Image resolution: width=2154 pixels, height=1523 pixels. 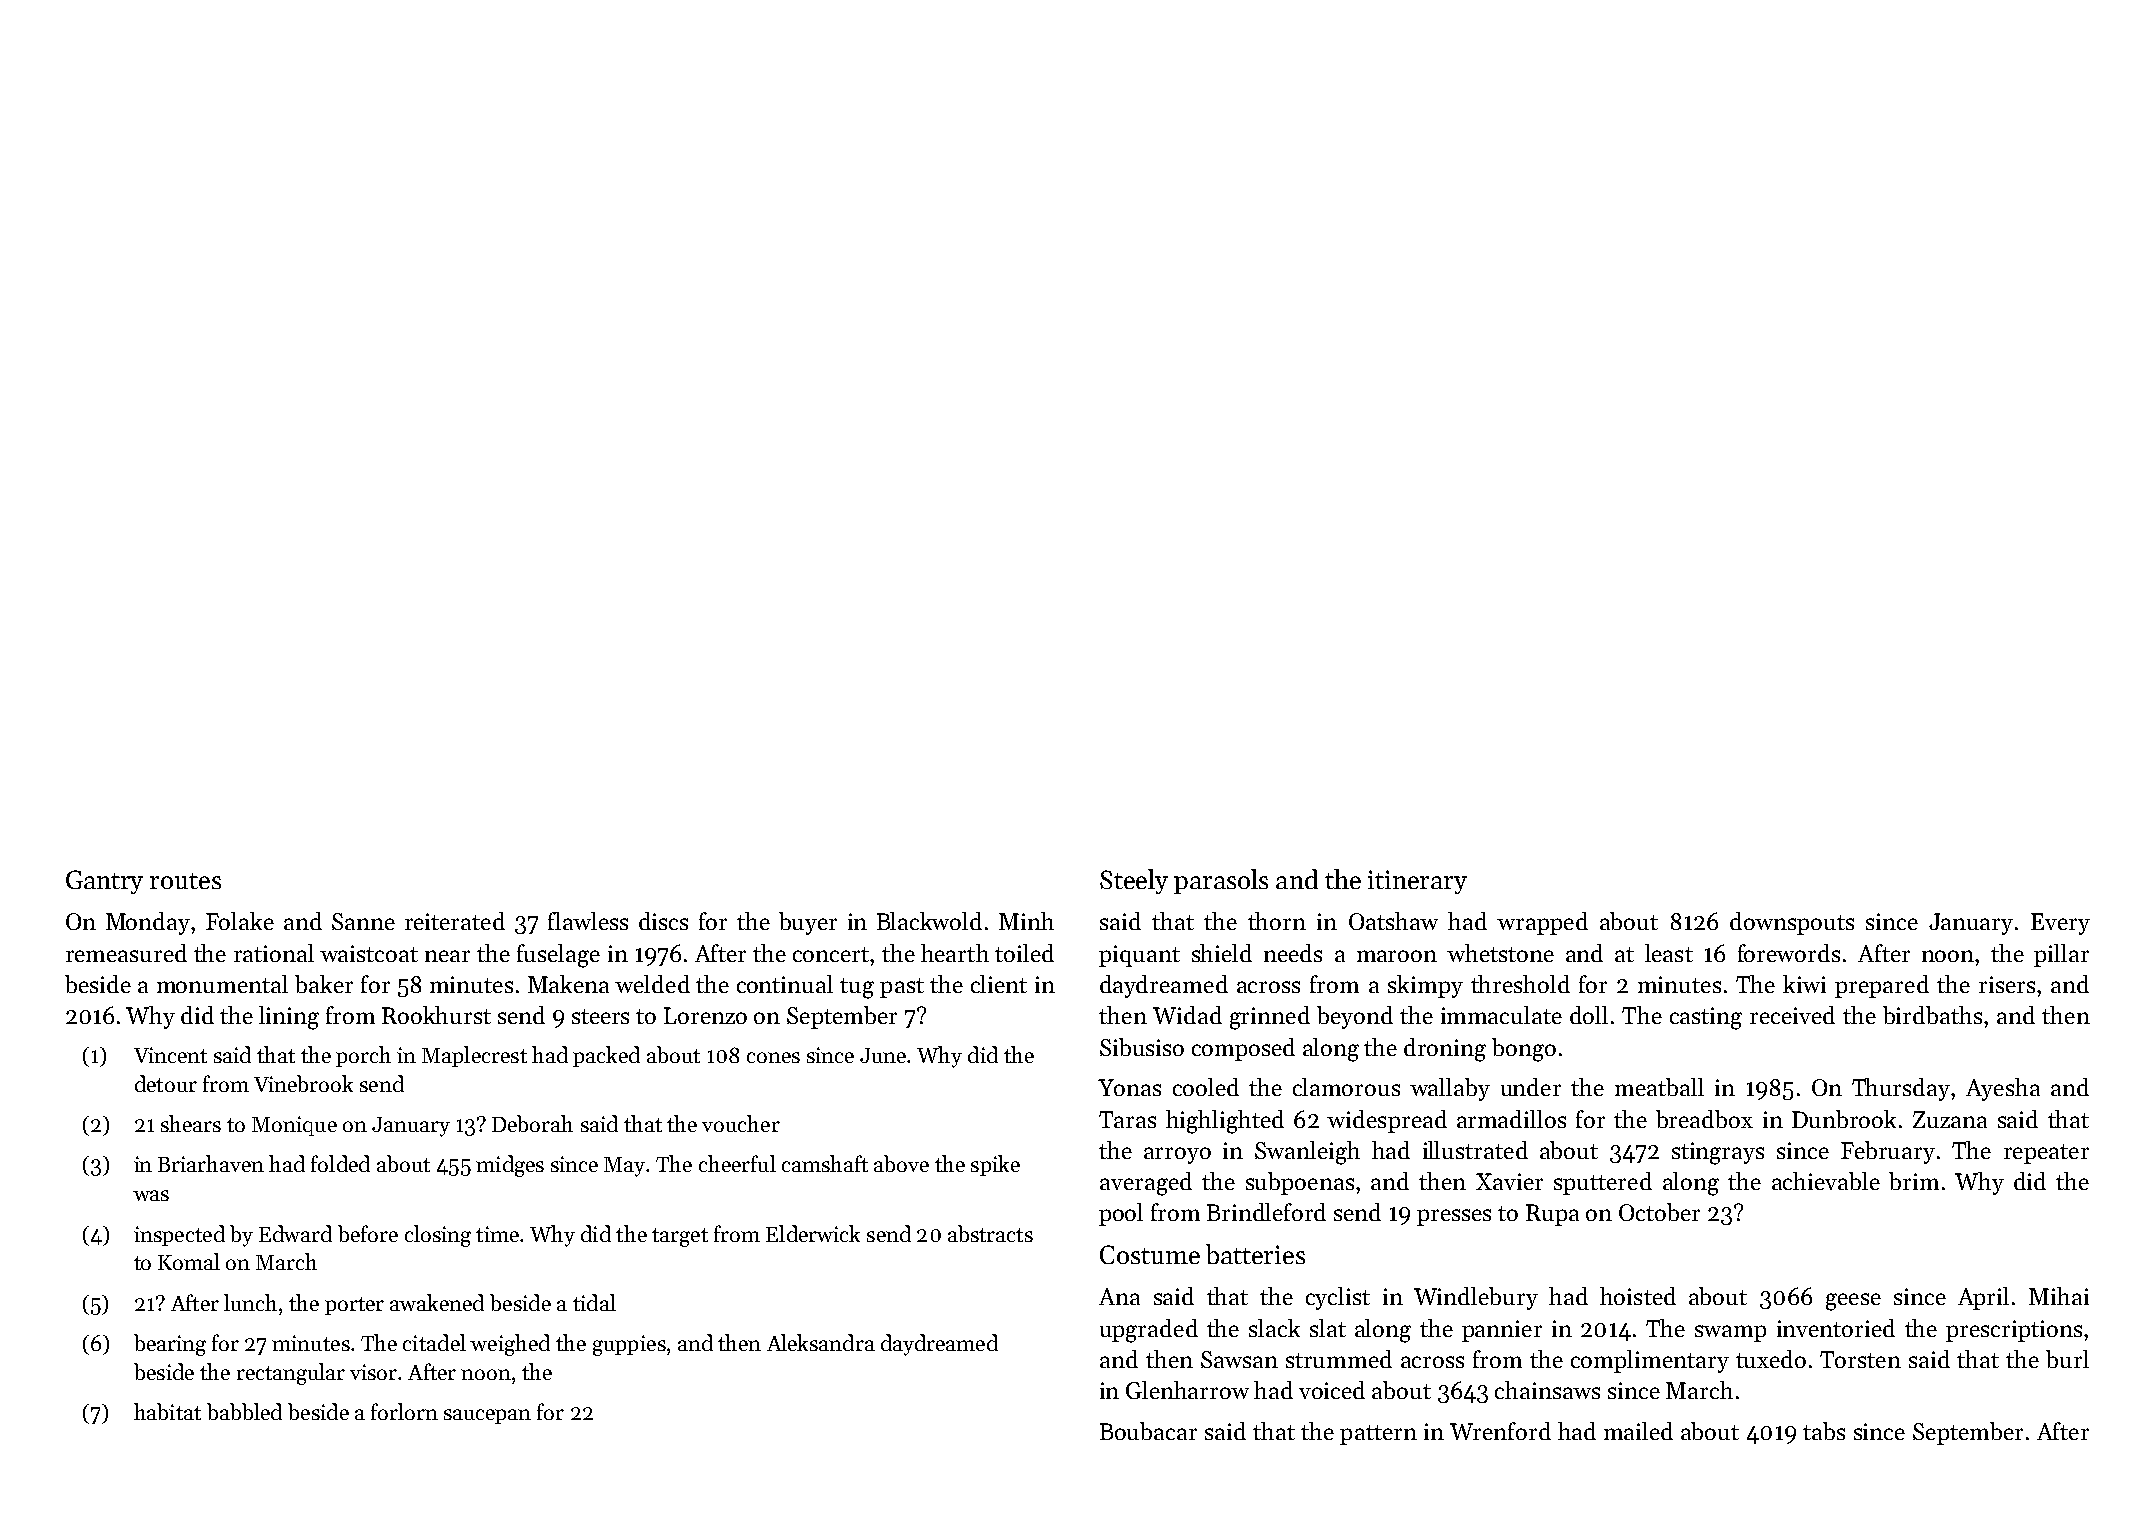 What do you see at coordinates (244, 1411) in the page?
I see `babbled` at bounding box center [244, 1411].
